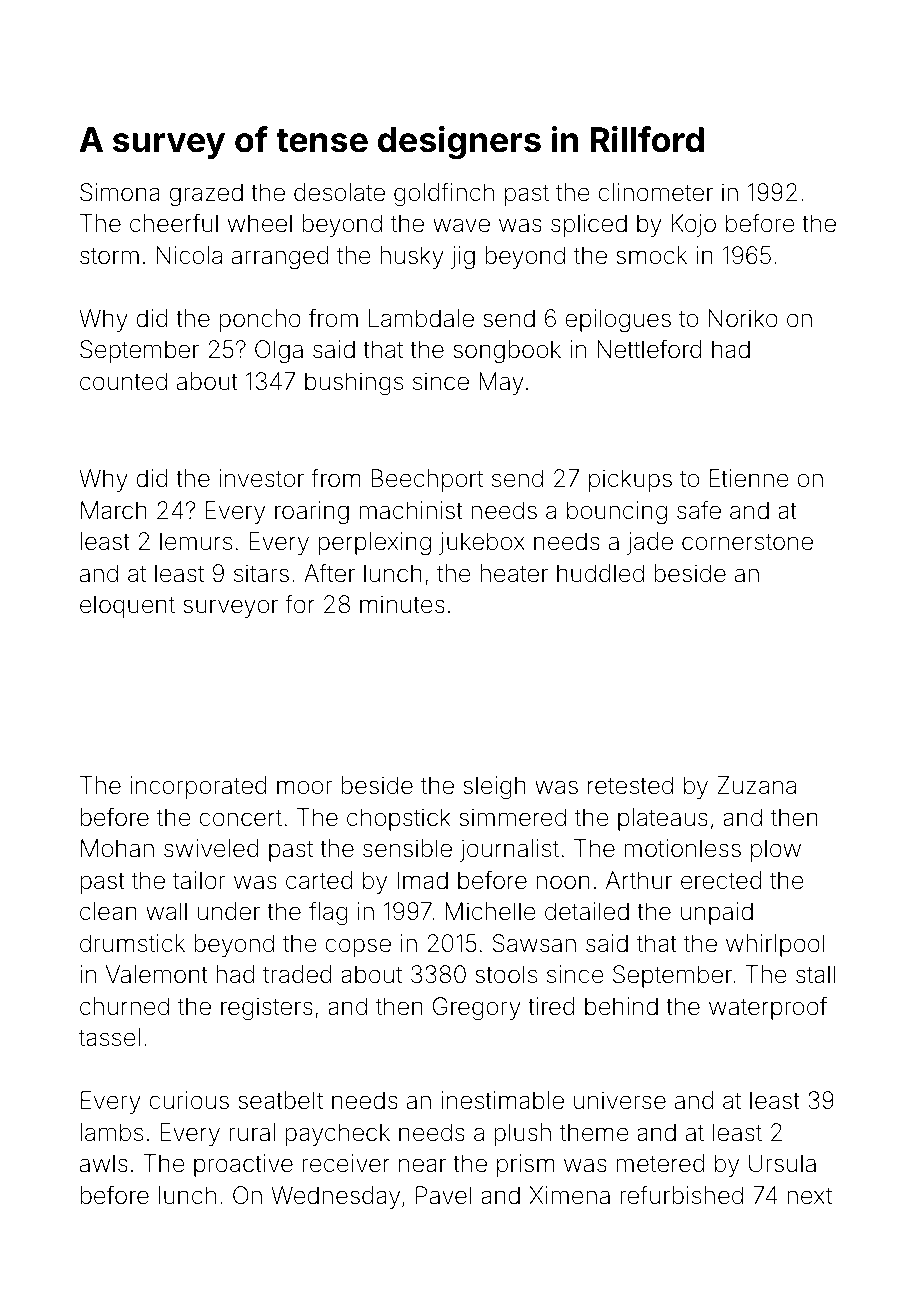 This document has width=924, height=1311. What do you see at coordinates (243, 1165) in the document?
I see `proactive` at bounding box center [243, 1165].
